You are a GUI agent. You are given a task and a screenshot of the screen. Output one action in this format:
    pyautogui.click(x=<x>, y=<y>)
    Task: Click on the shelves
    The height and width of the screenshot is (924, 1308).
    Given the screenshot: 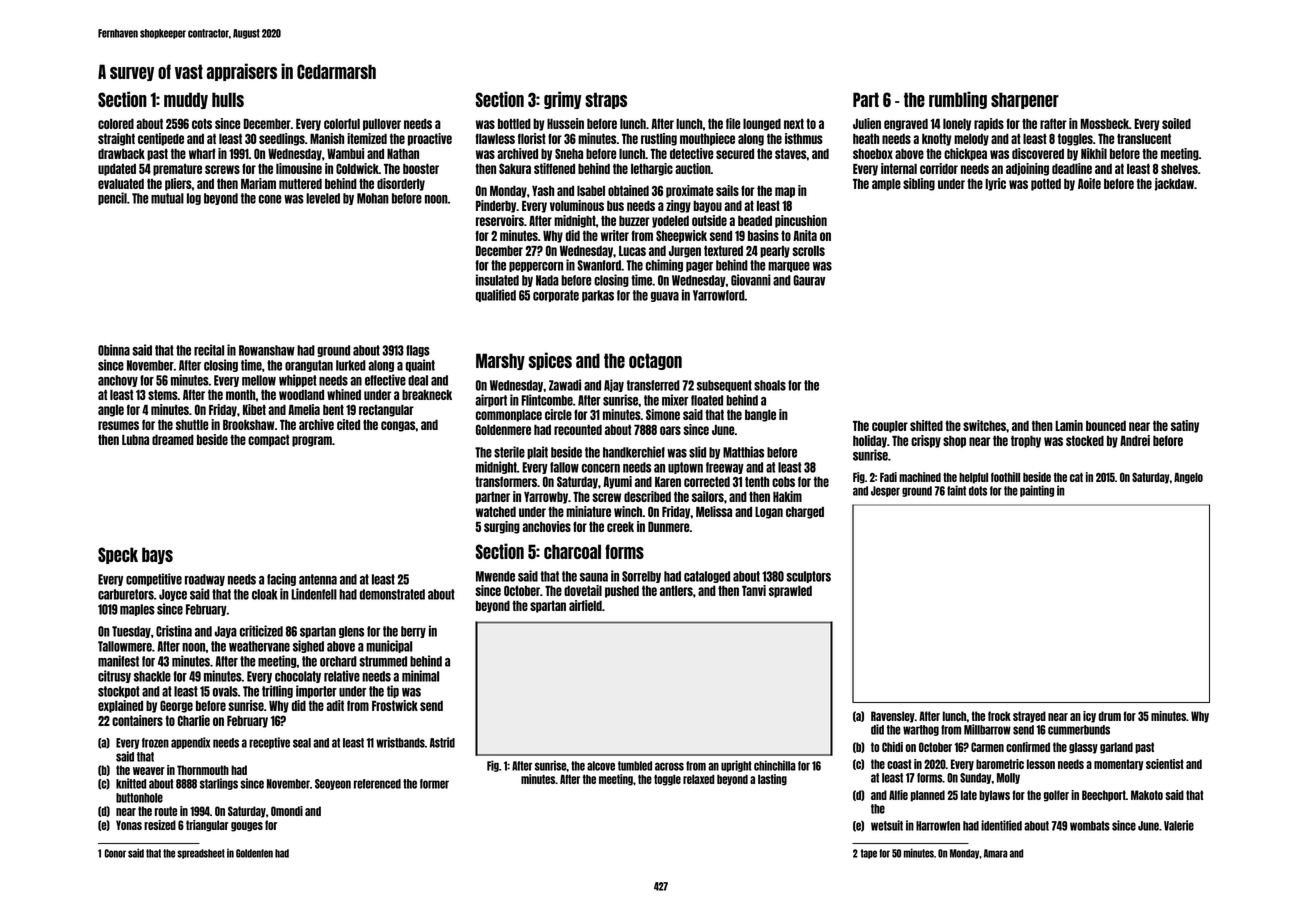 What is the action you would take?
    pyautogui.click(x=1179, y=169)
